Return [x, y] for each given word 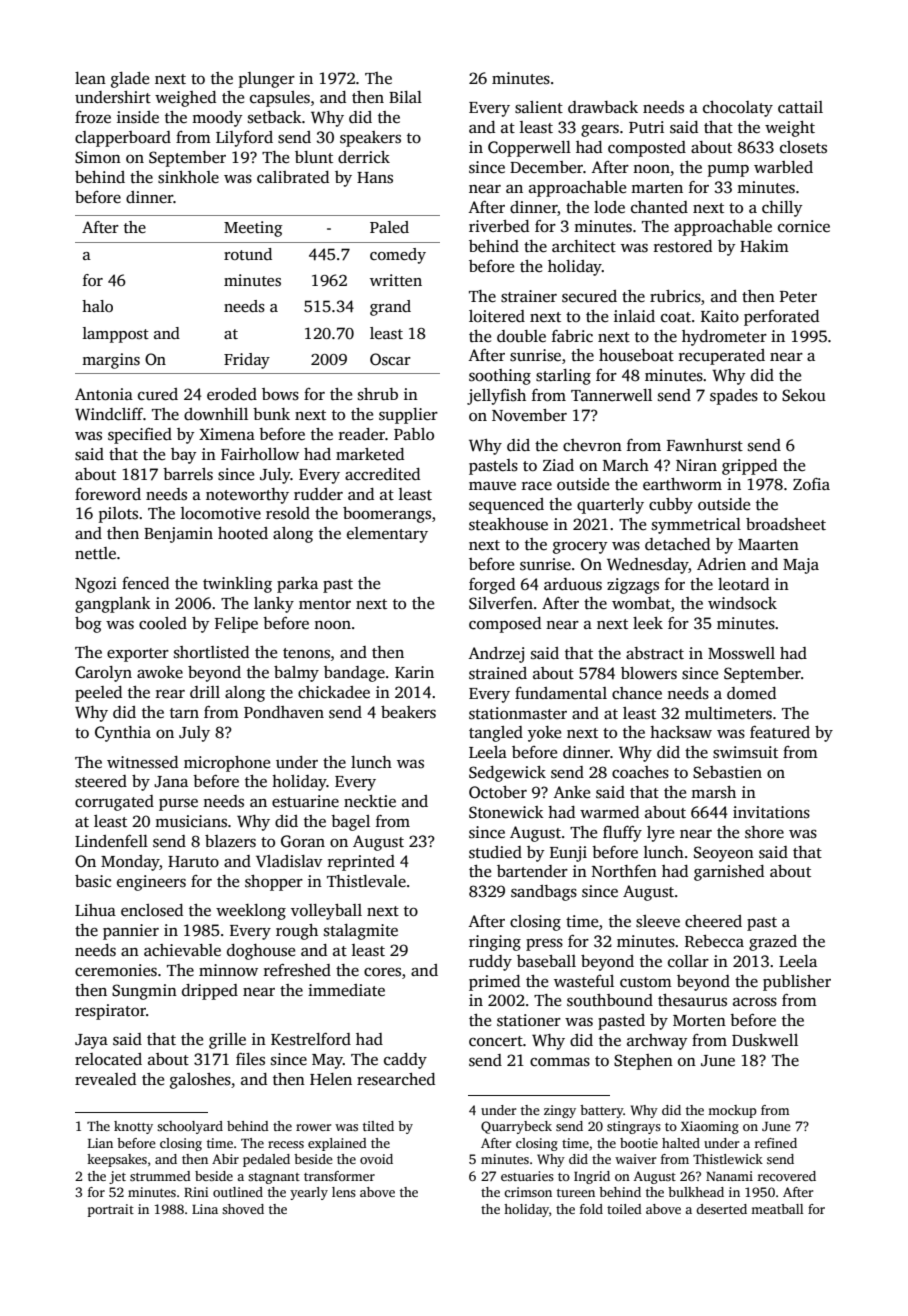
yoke [544, 734]
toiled [624, 1209]
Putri [646, 127]
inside [138, 117]
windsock [742, 603]
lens [344, 1192]
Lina [205, 1209]
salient [539, 107]
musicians [191, 821]
